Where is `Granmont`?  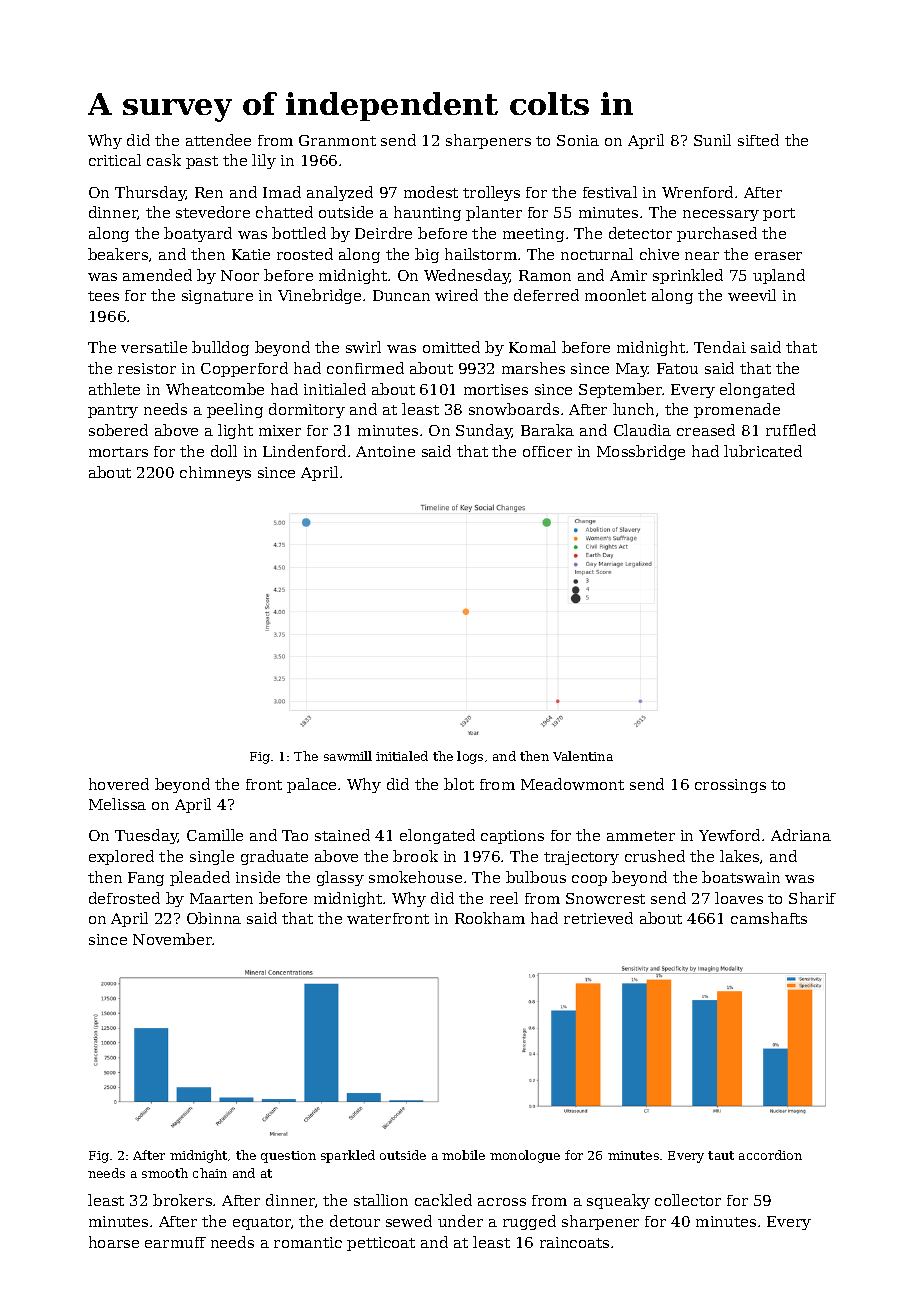
Granmont is located at coordinates (337, 140).
